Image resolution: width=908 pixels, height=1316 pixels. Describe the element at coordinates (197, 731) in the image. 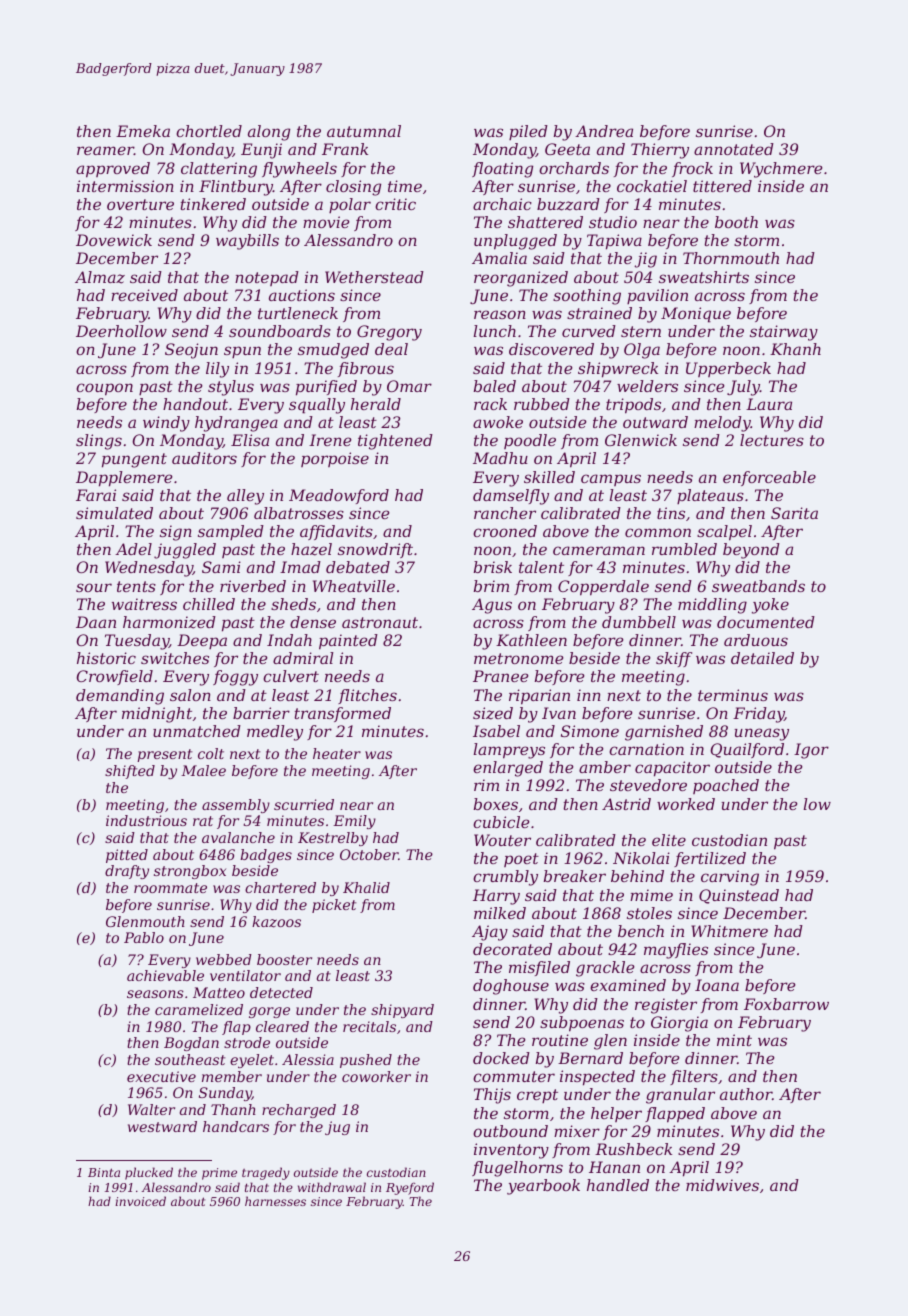

I see `unmatched` at that location.
